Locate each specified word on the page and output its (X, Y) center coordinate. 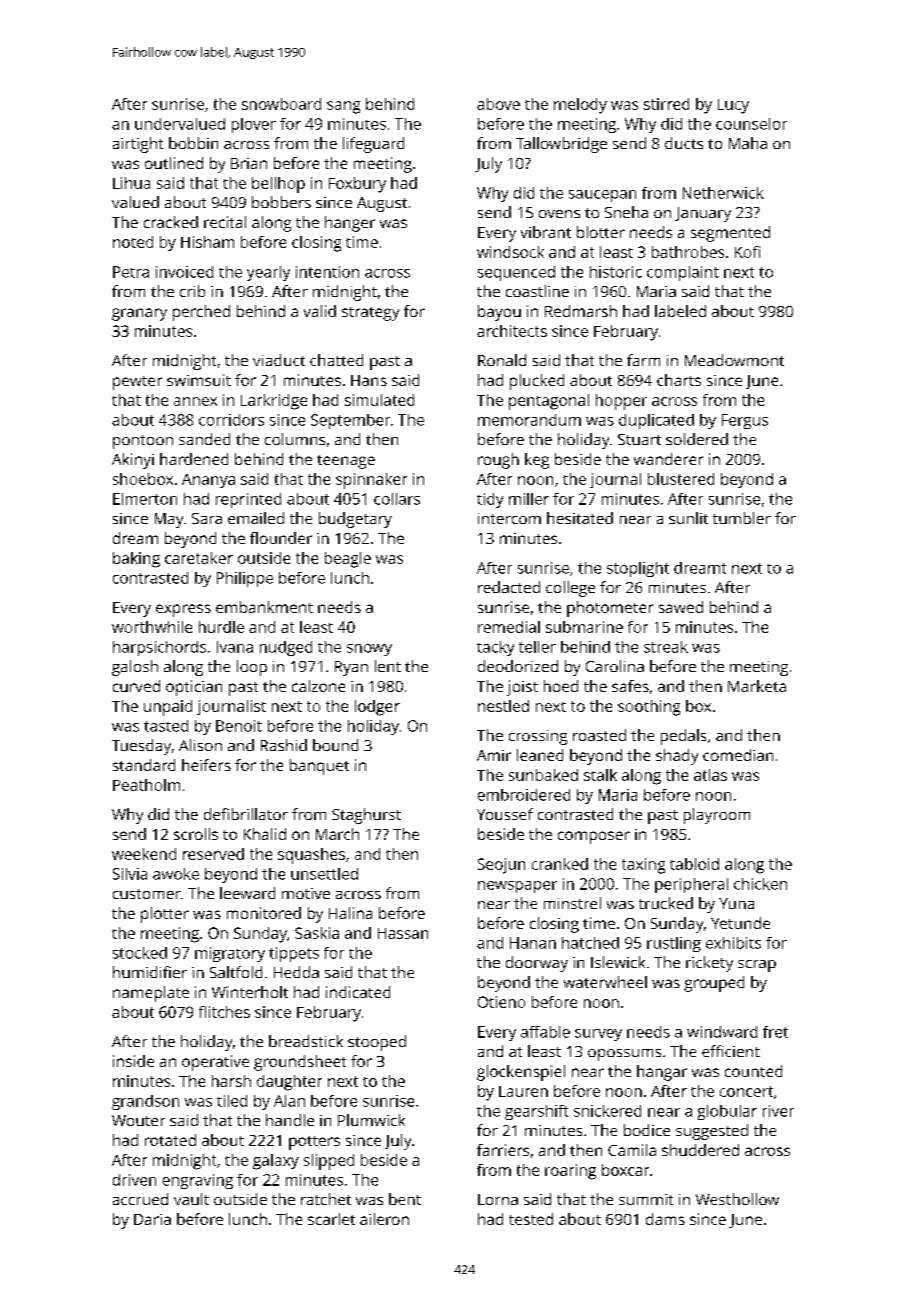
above (498, 104)
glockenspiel (521, 1073)
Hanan (533, 943)
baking (136, 560)
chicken (760, 884)
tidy (490, 500)
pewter (137, 383)
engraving (198, 1181)
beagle (348, 560)
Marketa (757, 686)
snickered (607, 1111)
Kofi (747, 252)
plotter (165, 915)
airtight (138, 145)
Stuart (639, 439)
